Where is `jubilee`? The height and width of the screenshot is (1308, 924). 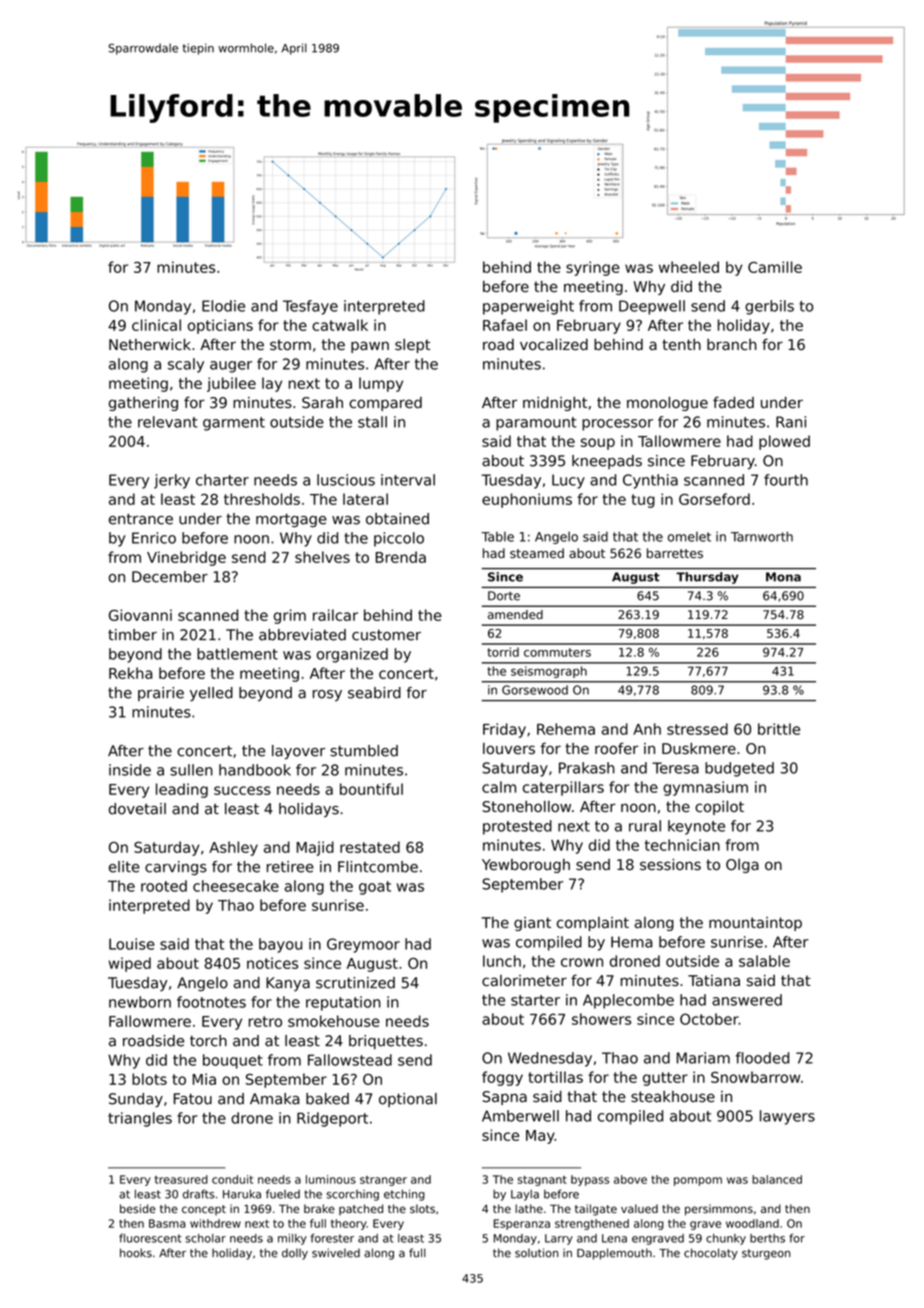
jubilee is located at coordinates (231, 384).
